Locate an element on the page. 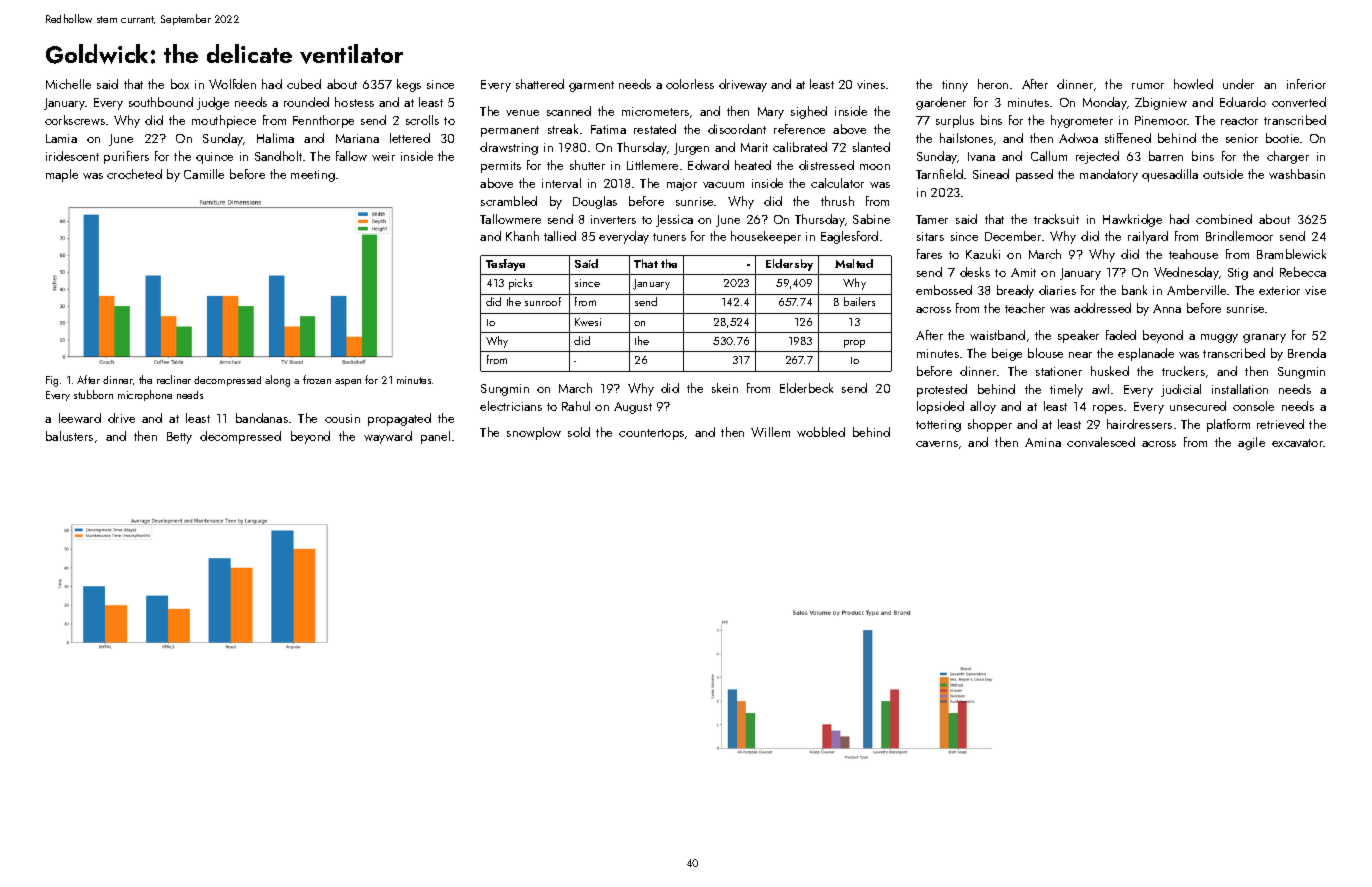 This document has width=1372, height=887. Tesfaye is located at coordinates (505, 265).
